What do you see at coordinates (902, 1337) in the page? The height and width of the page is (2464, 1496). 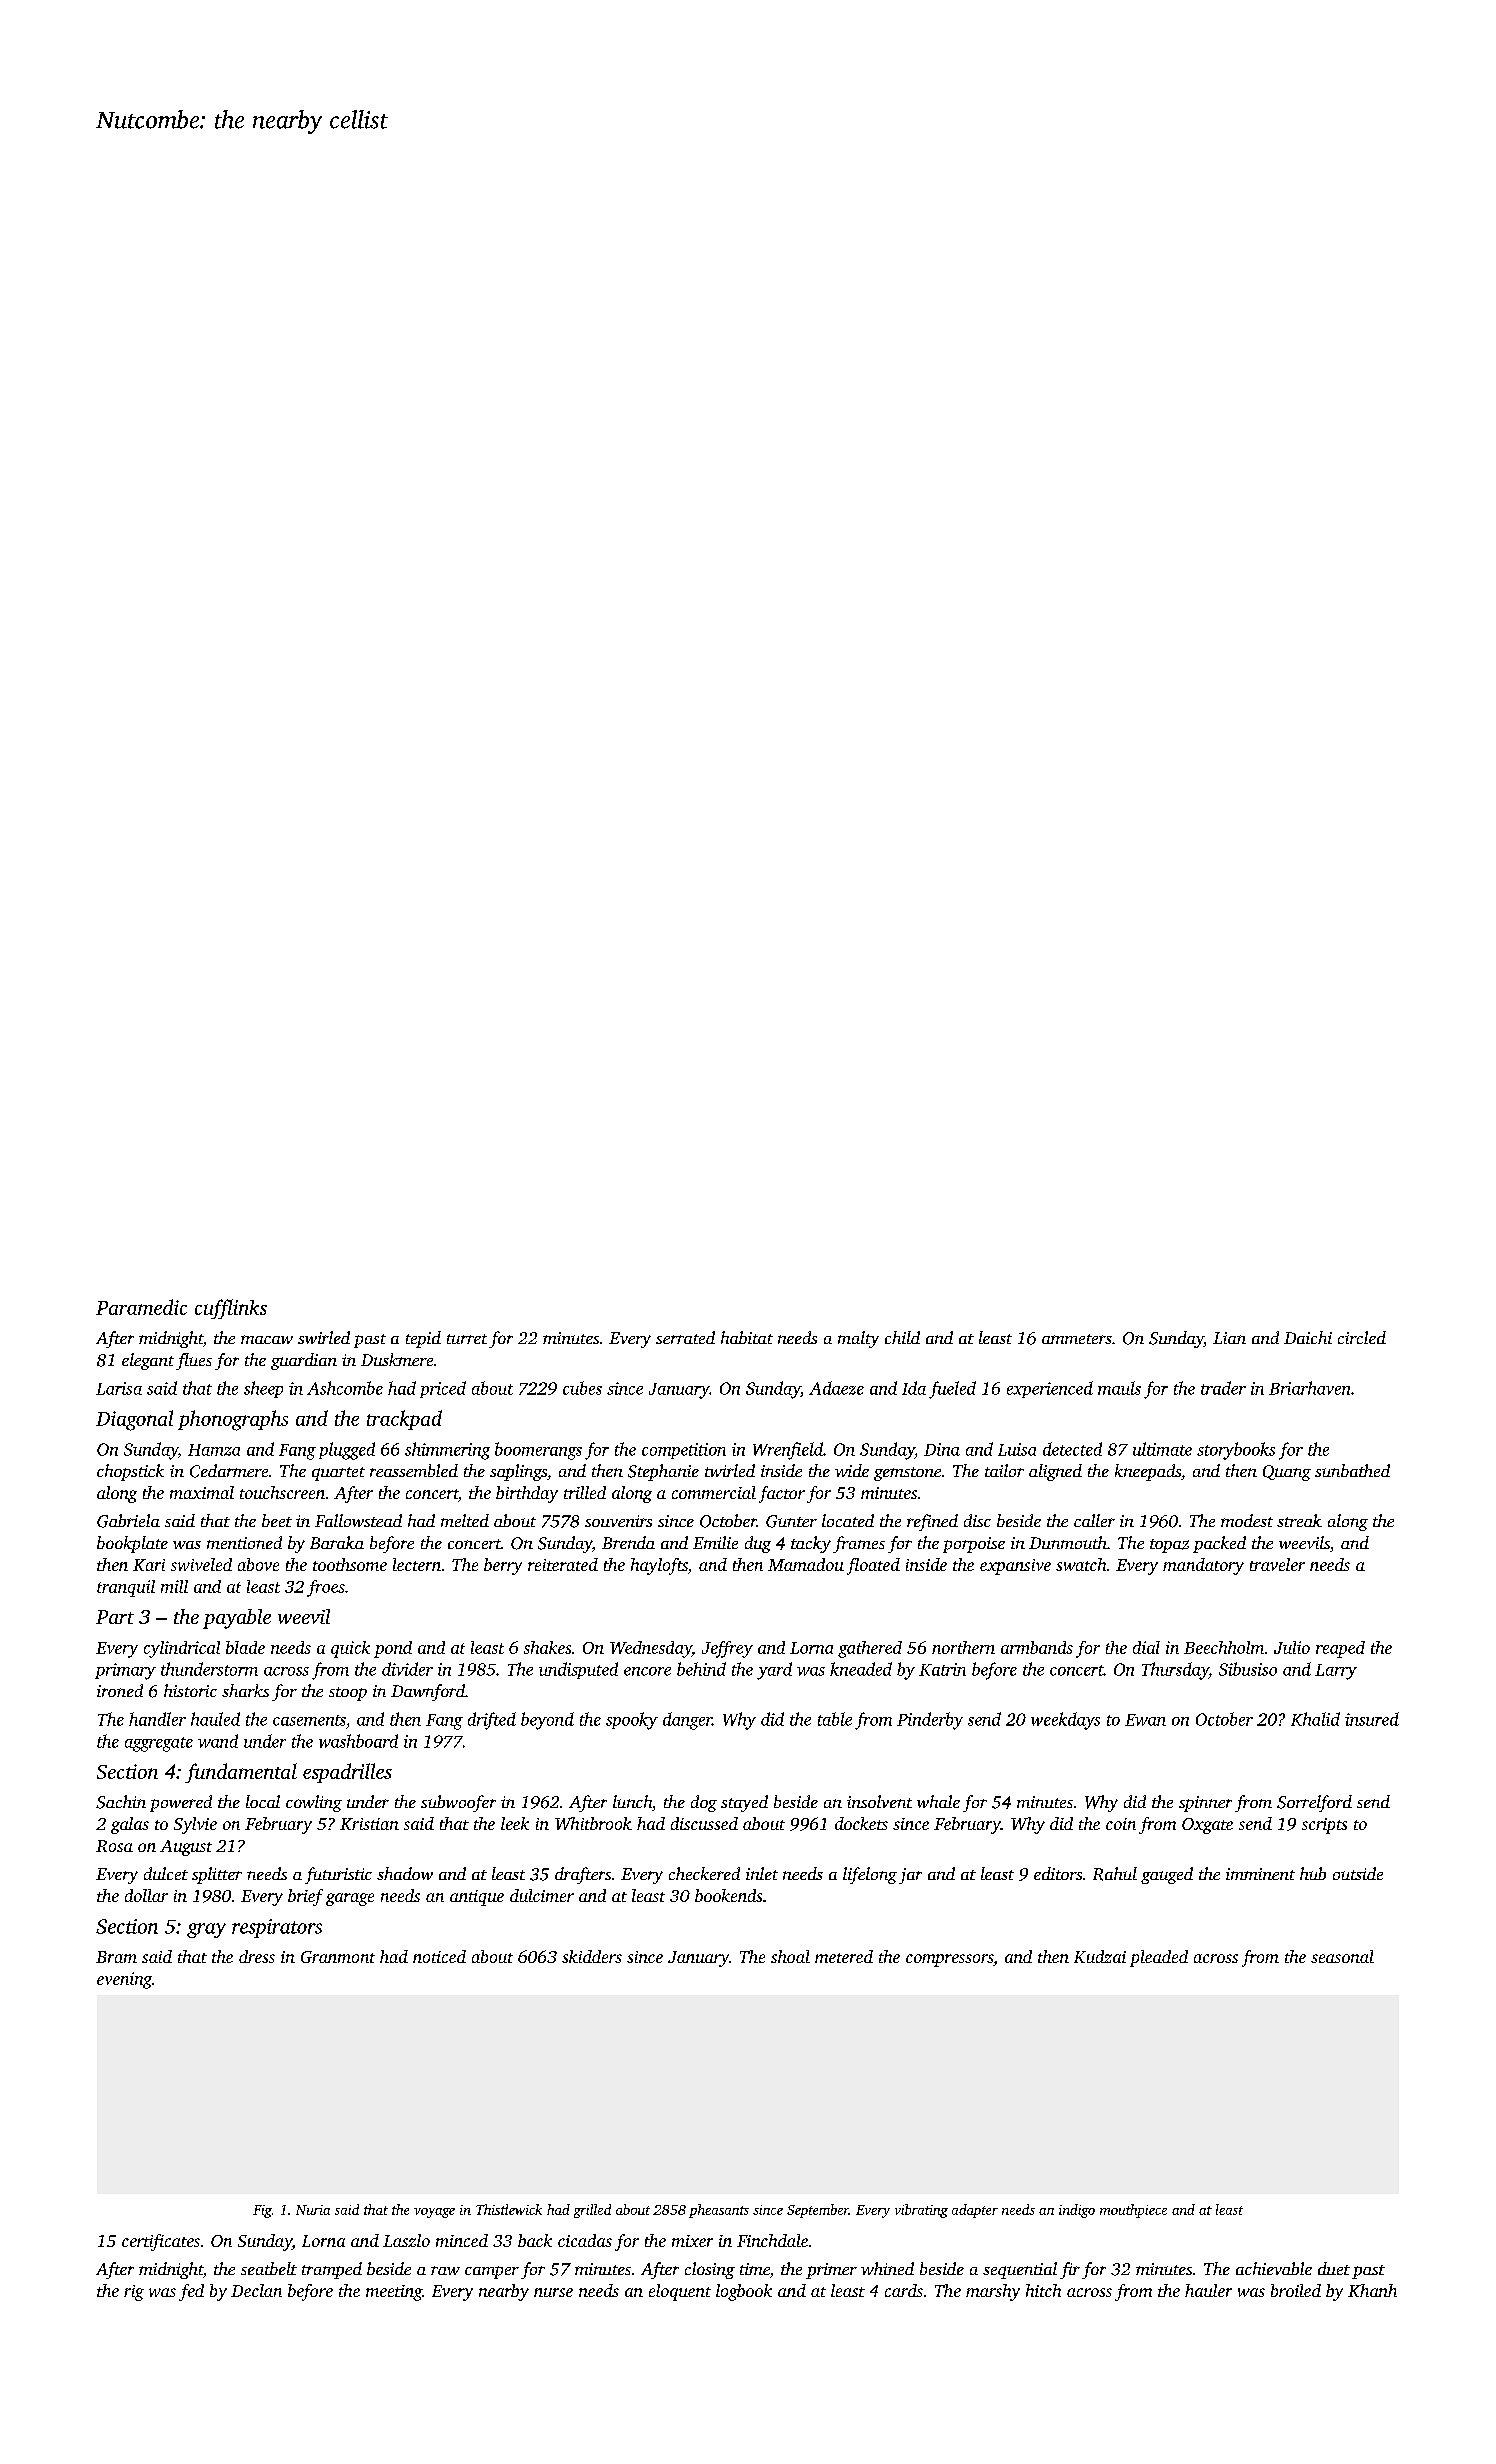 I see `child` at bounding box center [902, 1337].
